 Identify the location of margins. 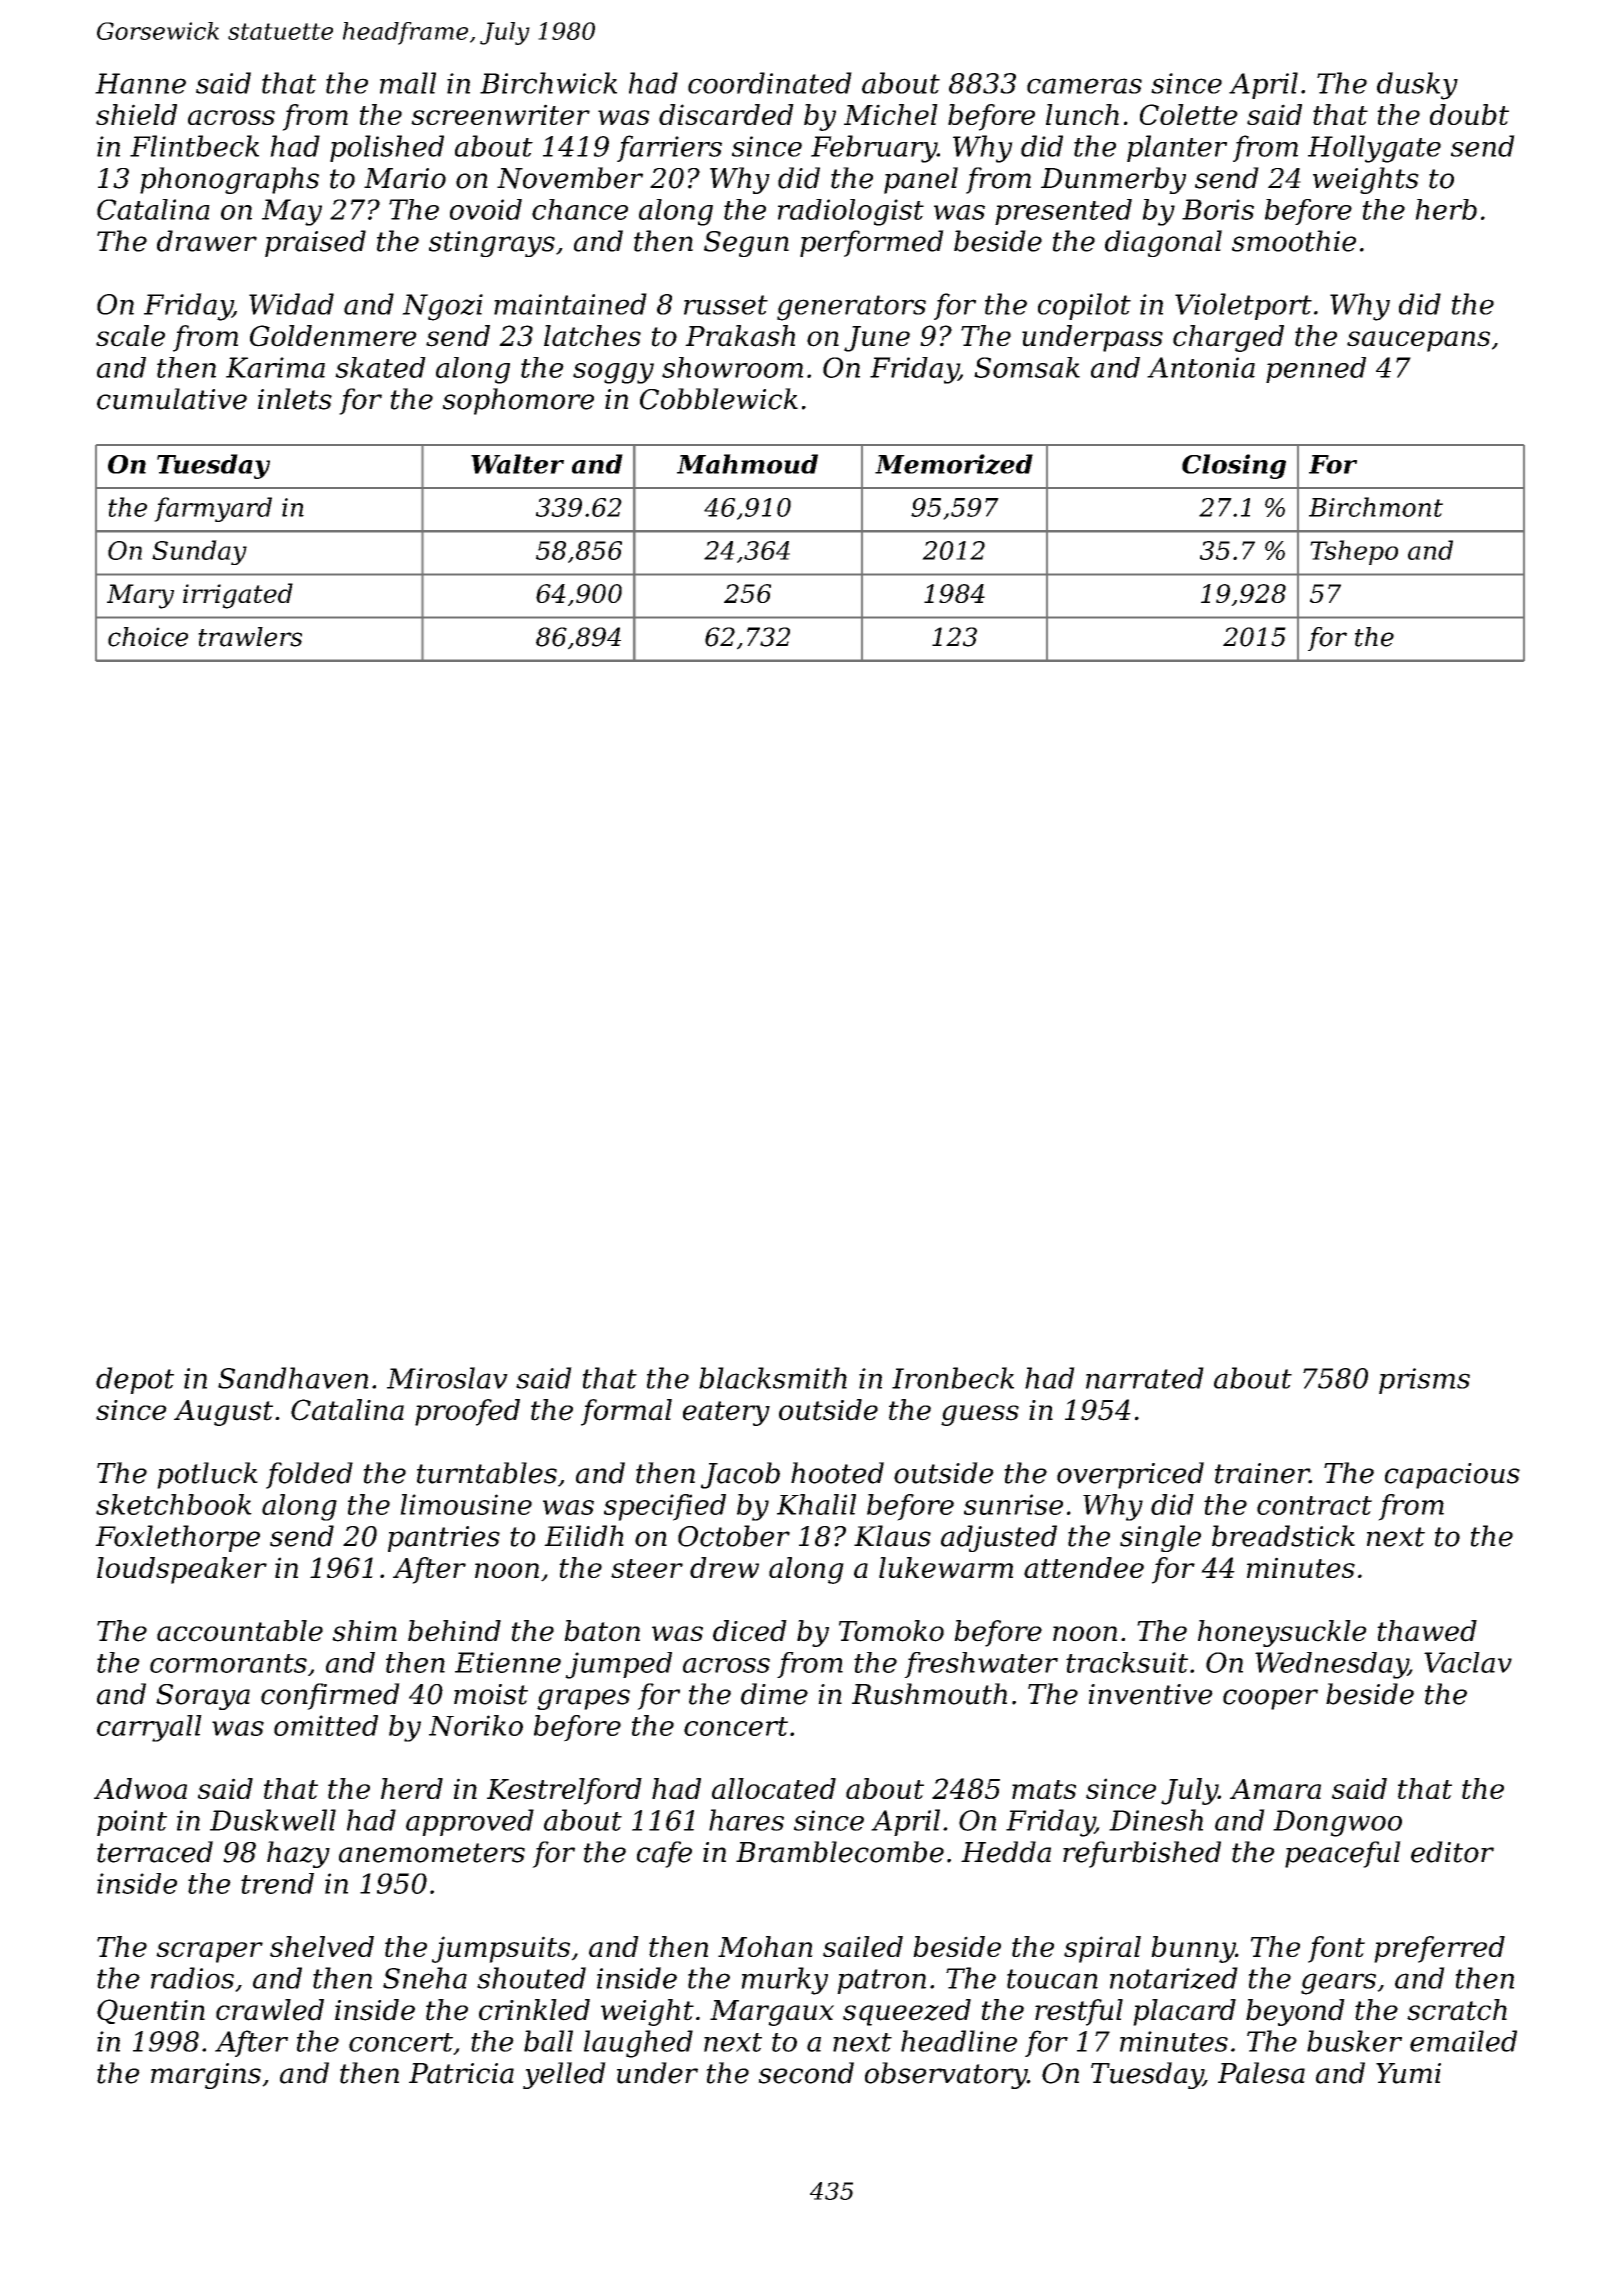
(206, 2076).
